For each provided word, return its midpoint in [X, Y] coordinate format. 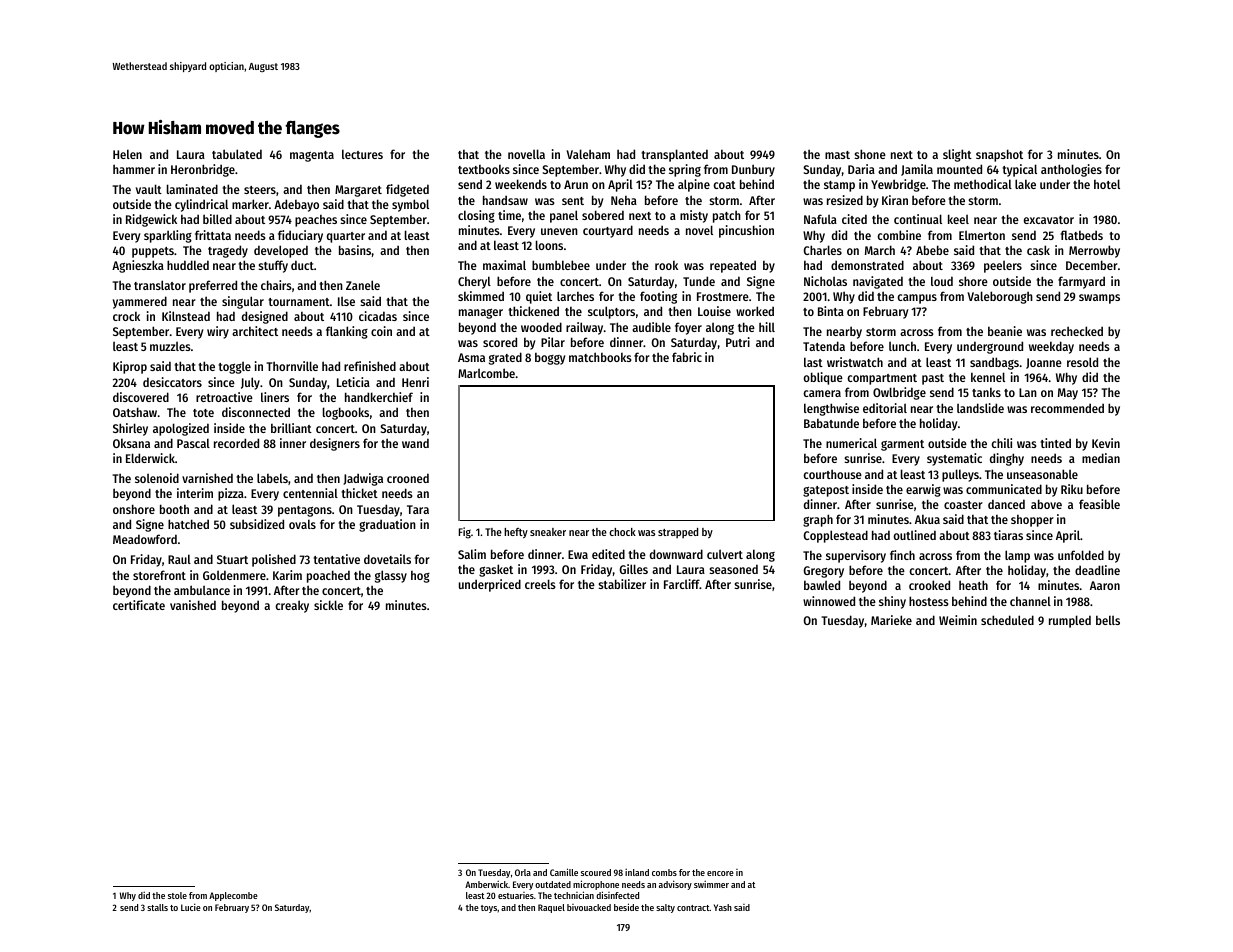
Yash [723, 907]
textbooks [484, 169]
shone [870, 154]
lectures [362, 154]
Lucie [191, 907]
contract [693, 908]
